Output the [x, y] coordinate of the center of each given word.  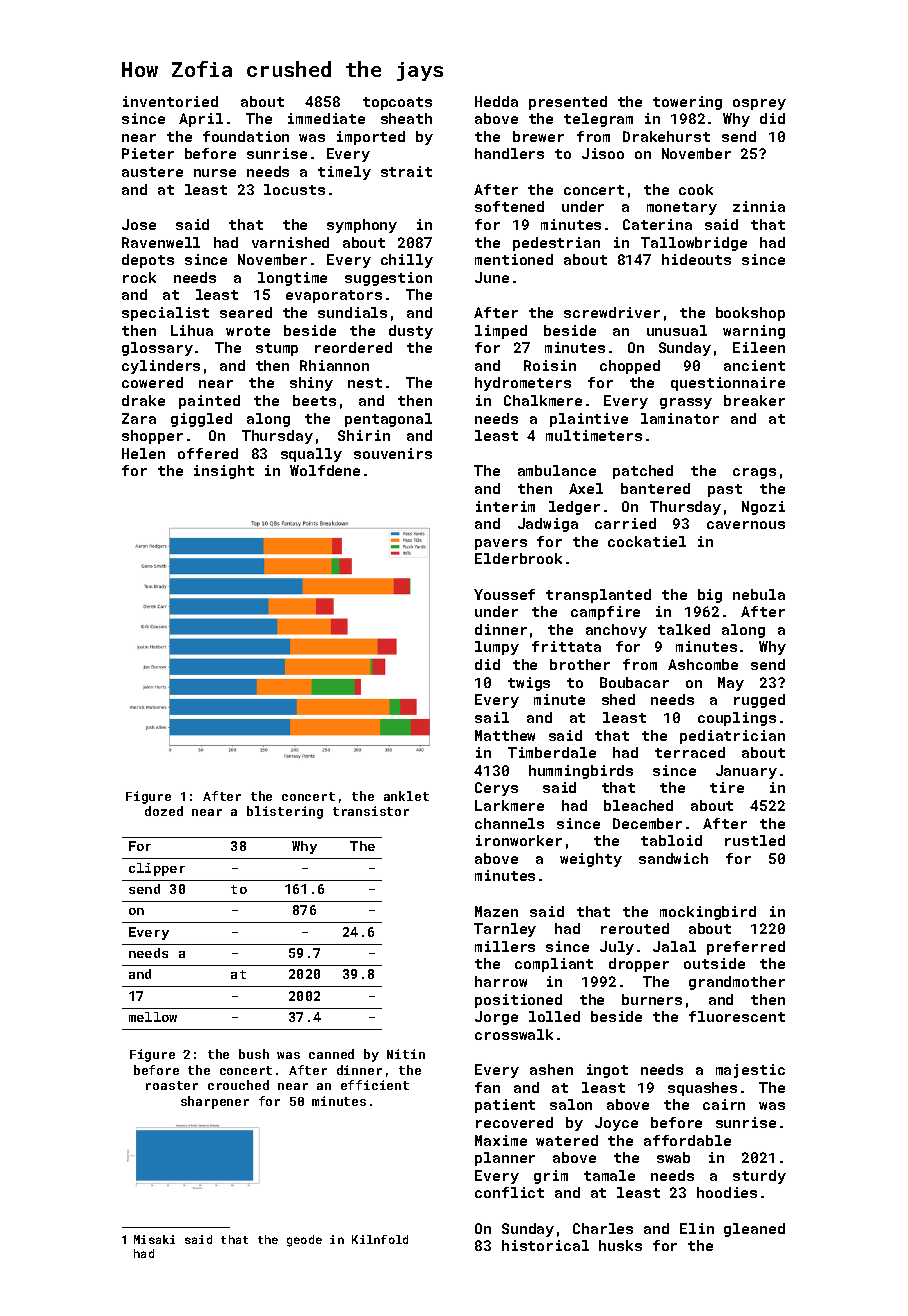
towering [687, 103]
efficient [375, 1085]
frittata [566, 646]
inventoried [170, 101]
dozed [164, 811]
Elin [697, 1228]
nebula [759, 594]
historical [545, 1245]
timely [344, 173]
